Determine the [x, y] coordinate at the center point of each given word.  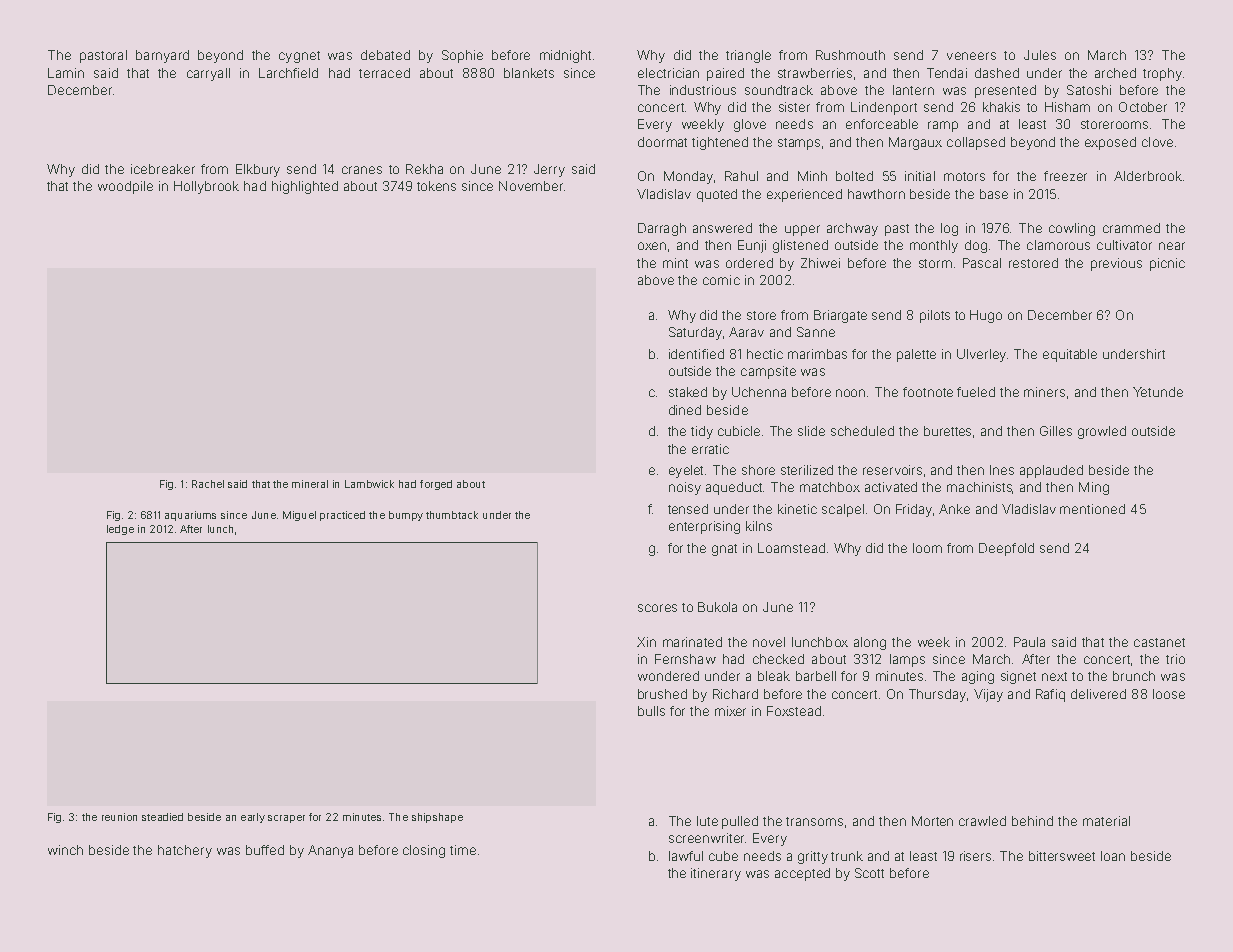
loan [1113, 856]
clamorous [1058, 245]
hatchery [185, 851]
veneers [971, 56]
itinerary [716, 874]
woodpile [125, 187]
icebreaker [163, 169]
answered [722, 228]
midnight [565, 56]
